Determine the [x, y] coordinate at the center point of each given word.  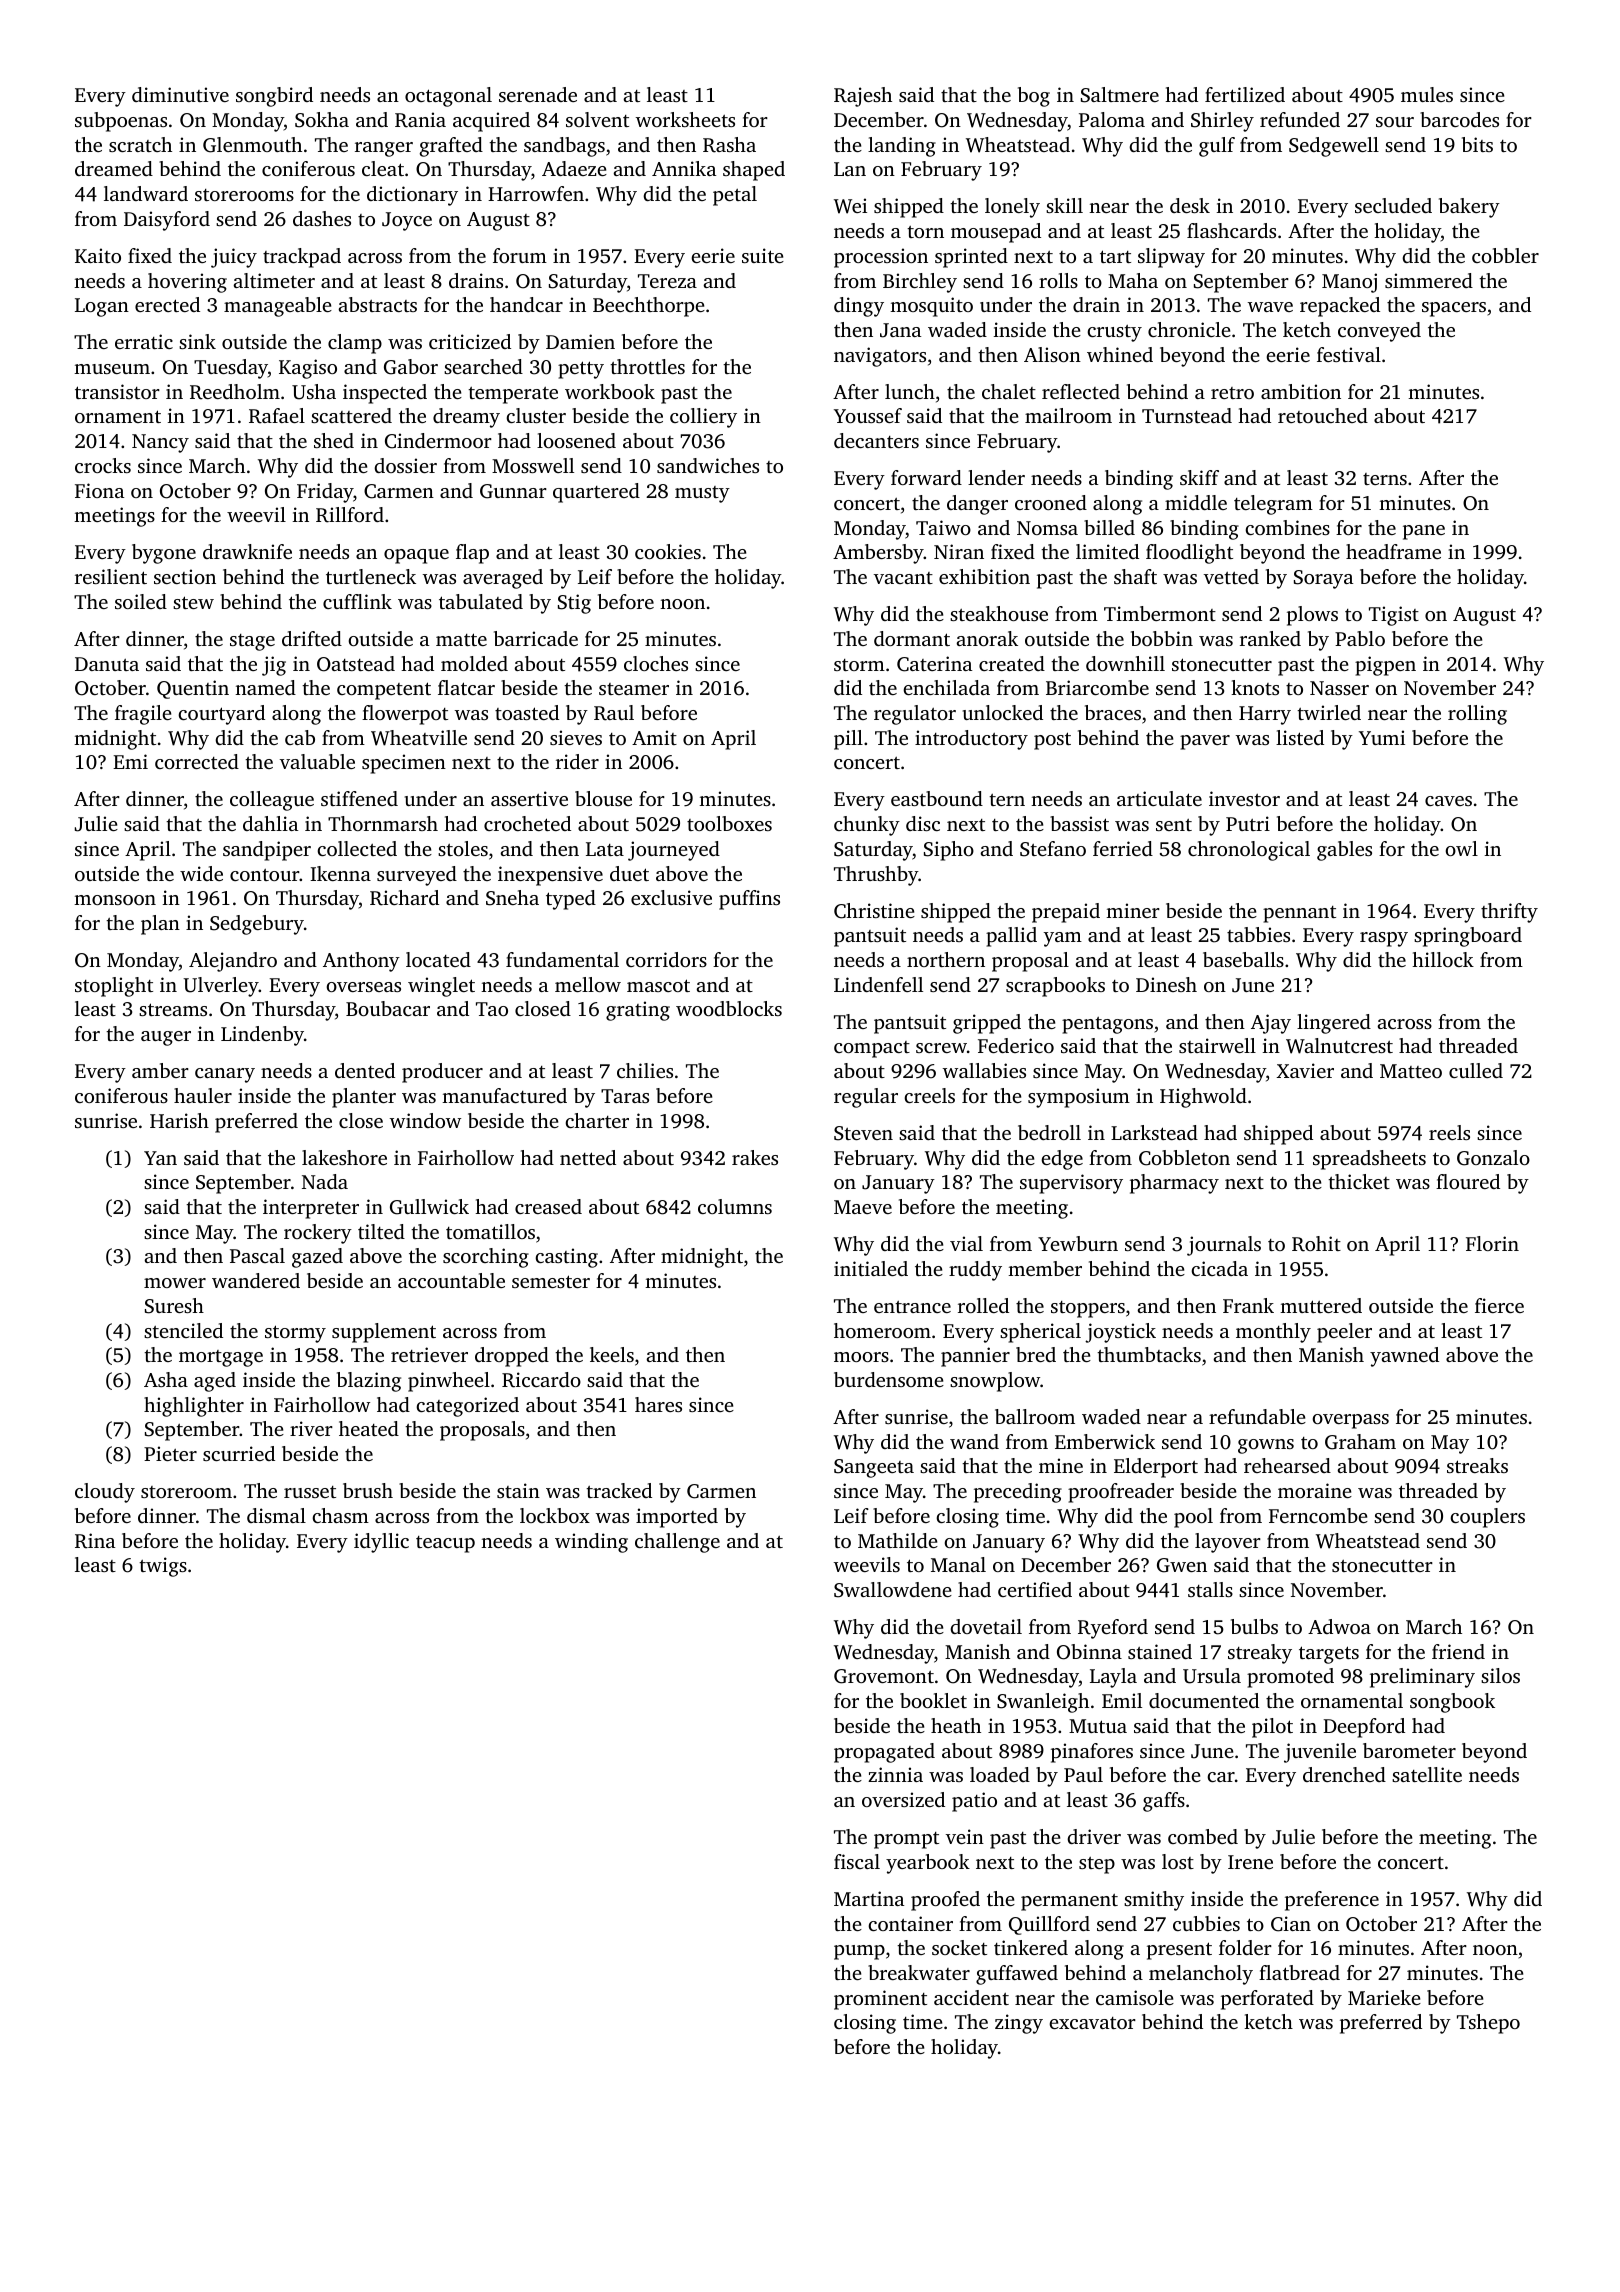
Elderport [1156, 1468]
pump [859, 1952]
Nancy [160, 443]
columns [735, 1206]
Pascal [257, 1255]
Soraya [1323, 579]
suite [763, 255]
